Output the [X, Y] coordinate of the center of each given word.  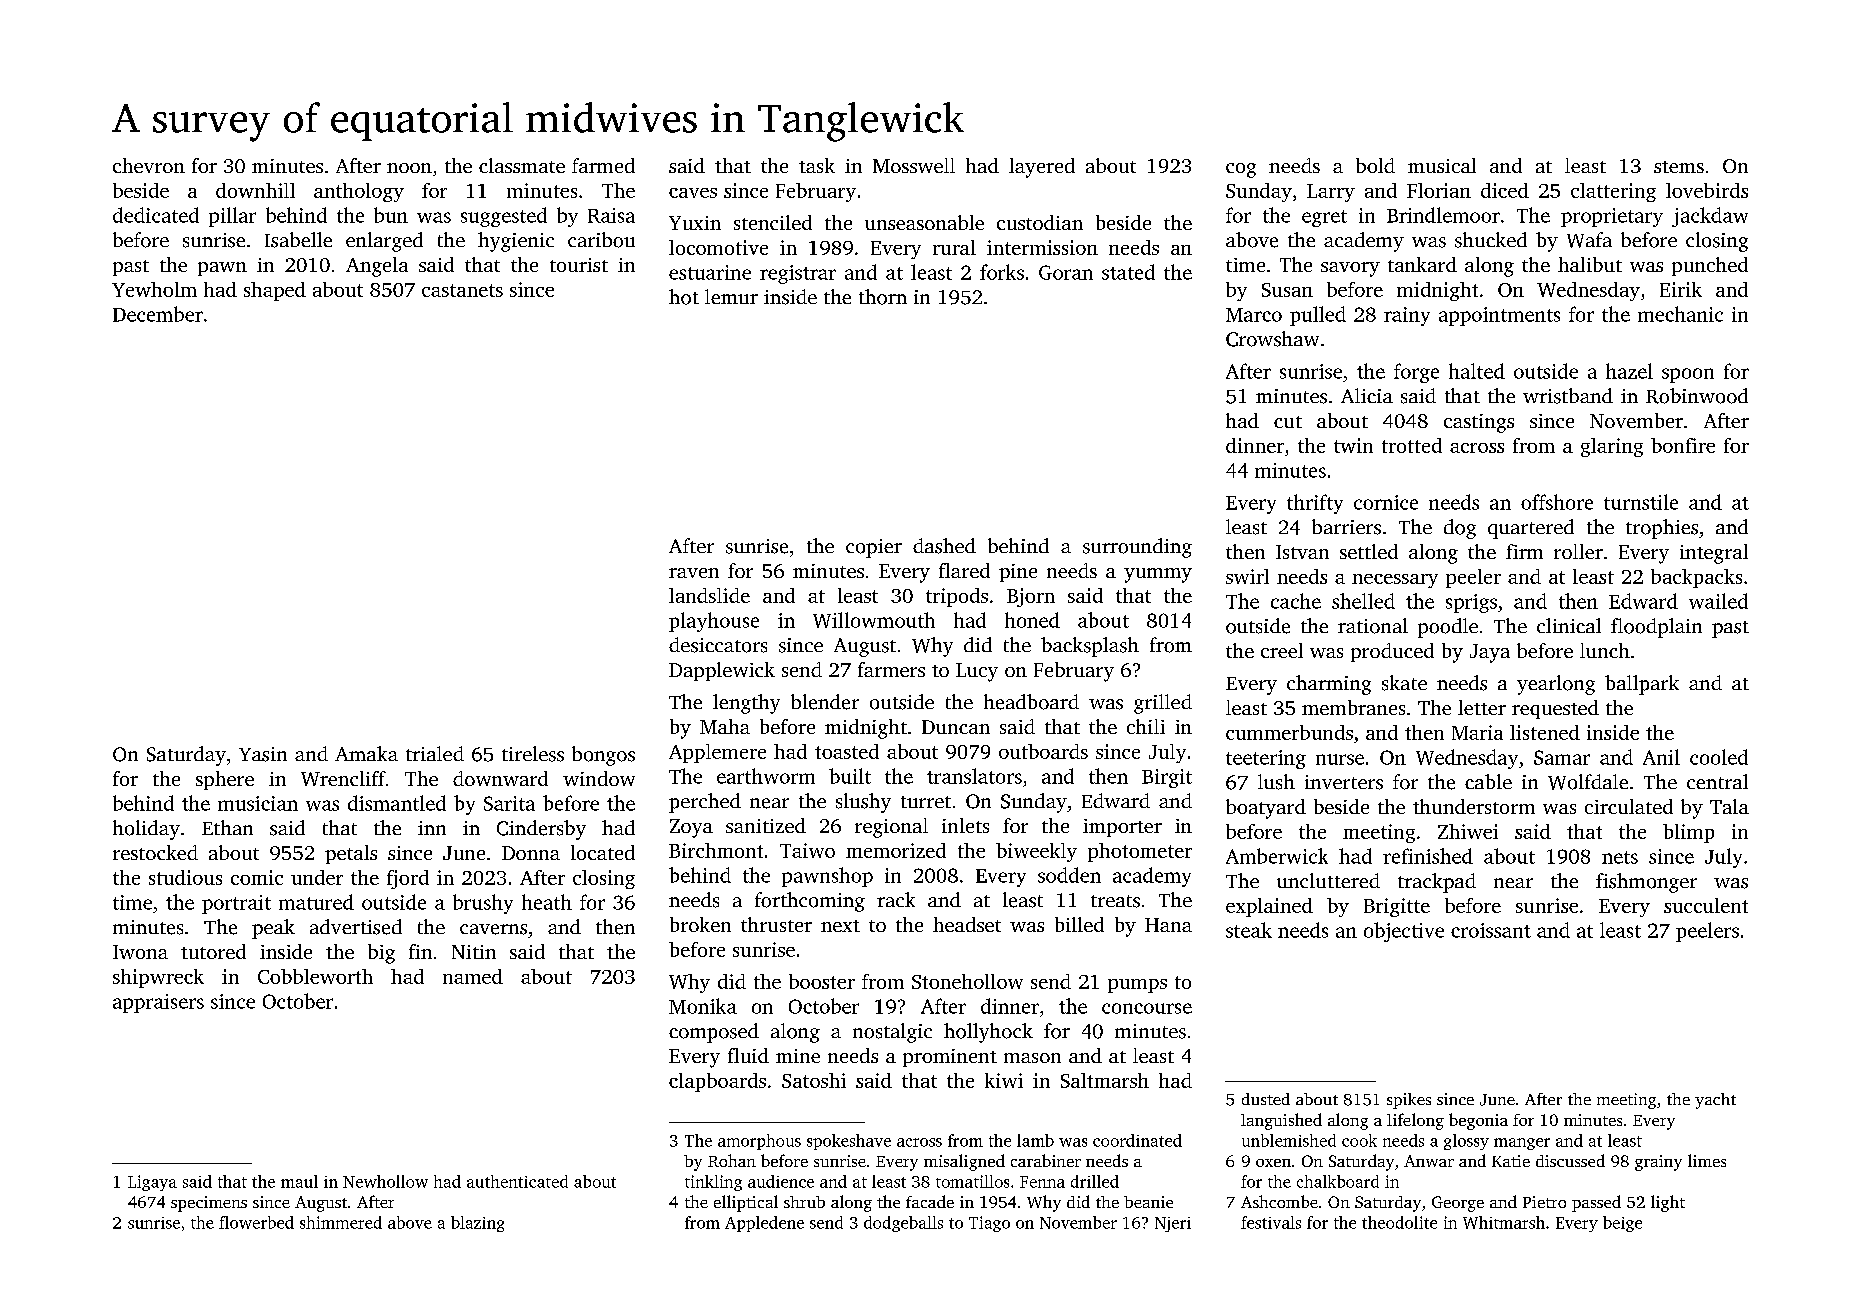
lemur [731, 296]
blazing [477, 1224]
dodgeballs [903, 1224]
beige [1622, 1224]
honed [1032, 620]
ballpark [1642, 685]
